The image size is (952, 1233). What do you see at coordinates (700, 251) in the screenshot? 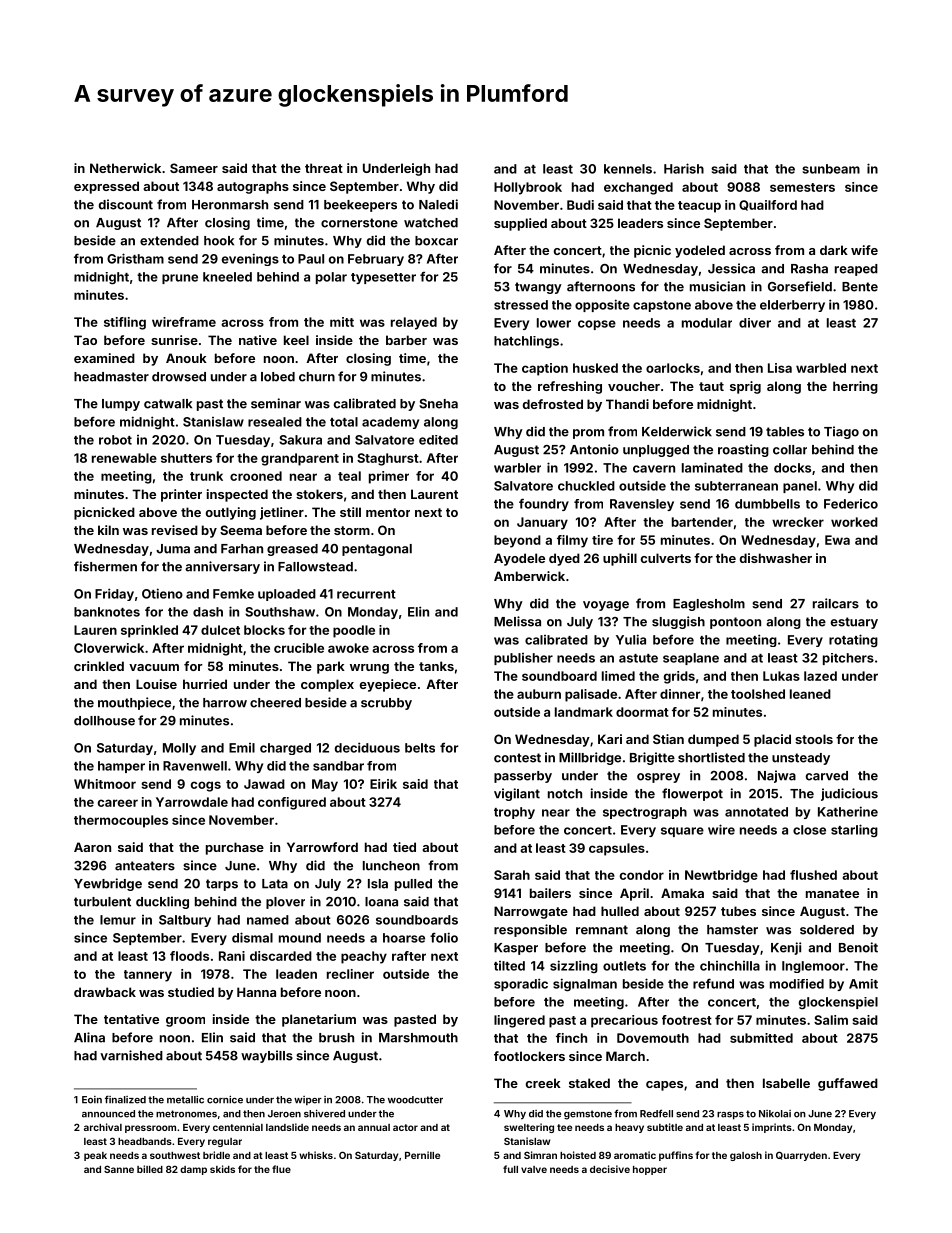
I see `yodeled` at bounding box center [700, 251].
